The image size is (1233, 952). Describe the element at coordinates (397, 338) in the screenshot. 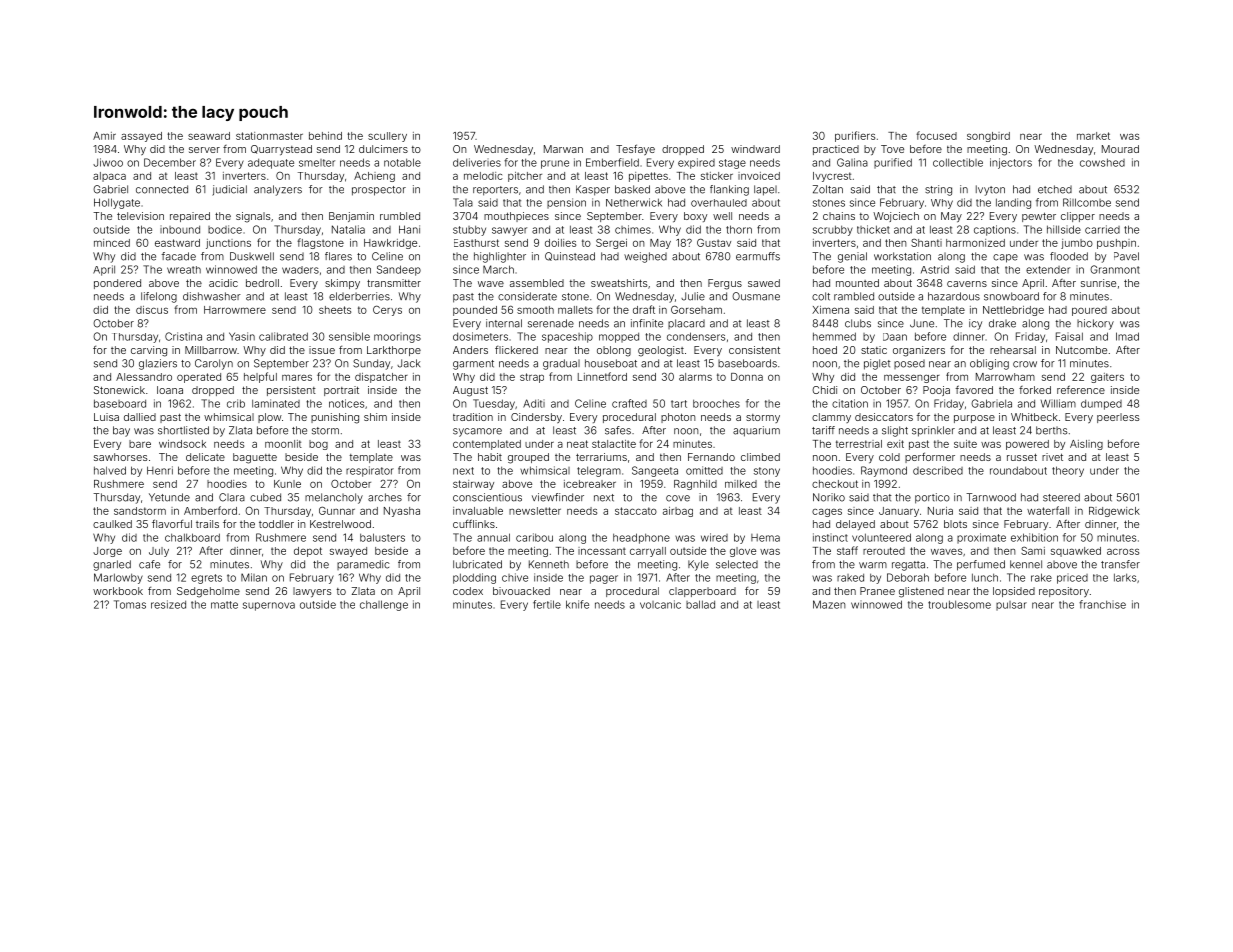

I see `moorings` at that location.
